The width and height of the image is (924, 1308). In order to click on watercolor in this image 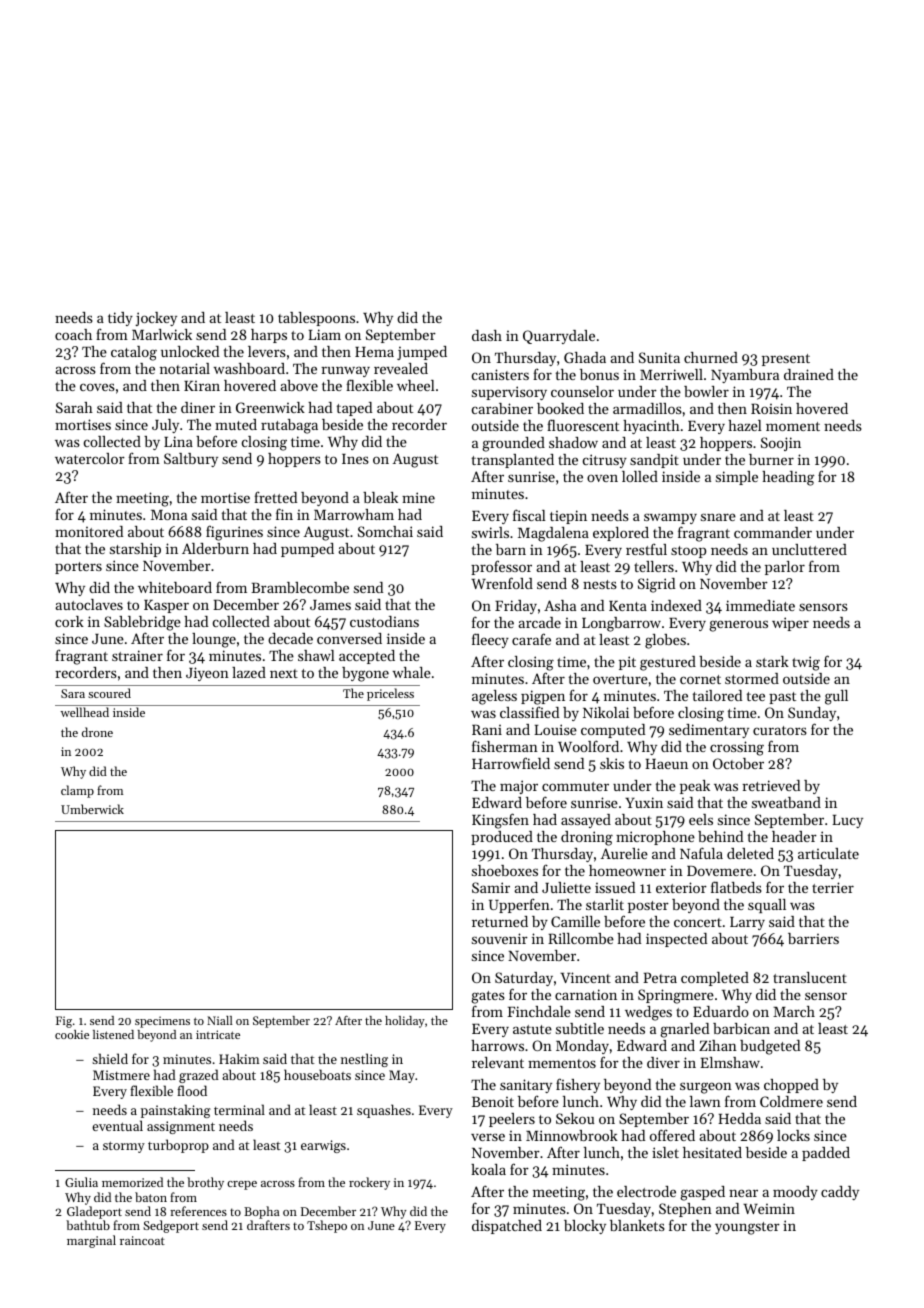, I will do `click(90, 458)`.
